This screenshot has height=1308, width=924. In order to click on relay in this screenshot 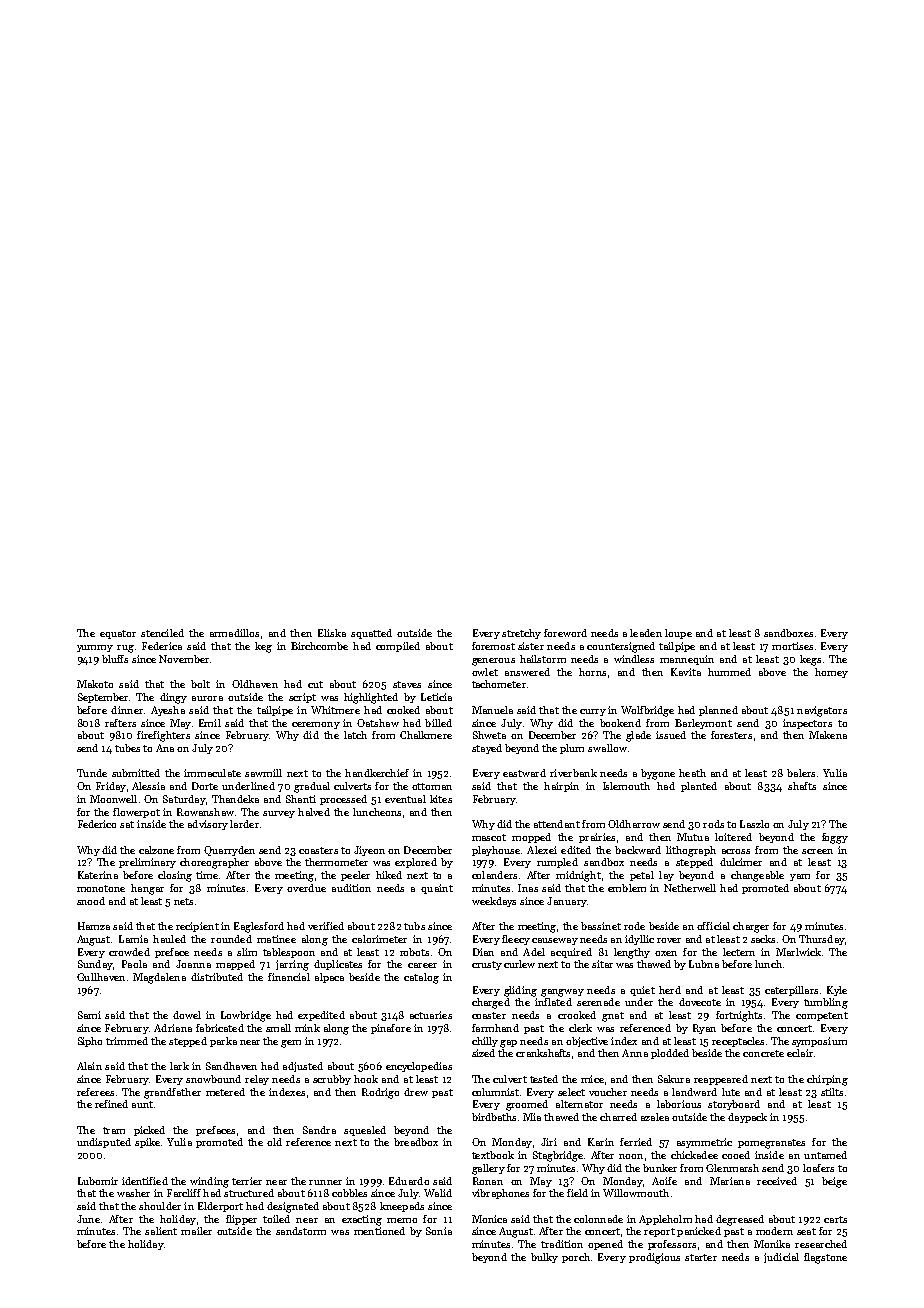, I will do `click(257, 1080)`.
